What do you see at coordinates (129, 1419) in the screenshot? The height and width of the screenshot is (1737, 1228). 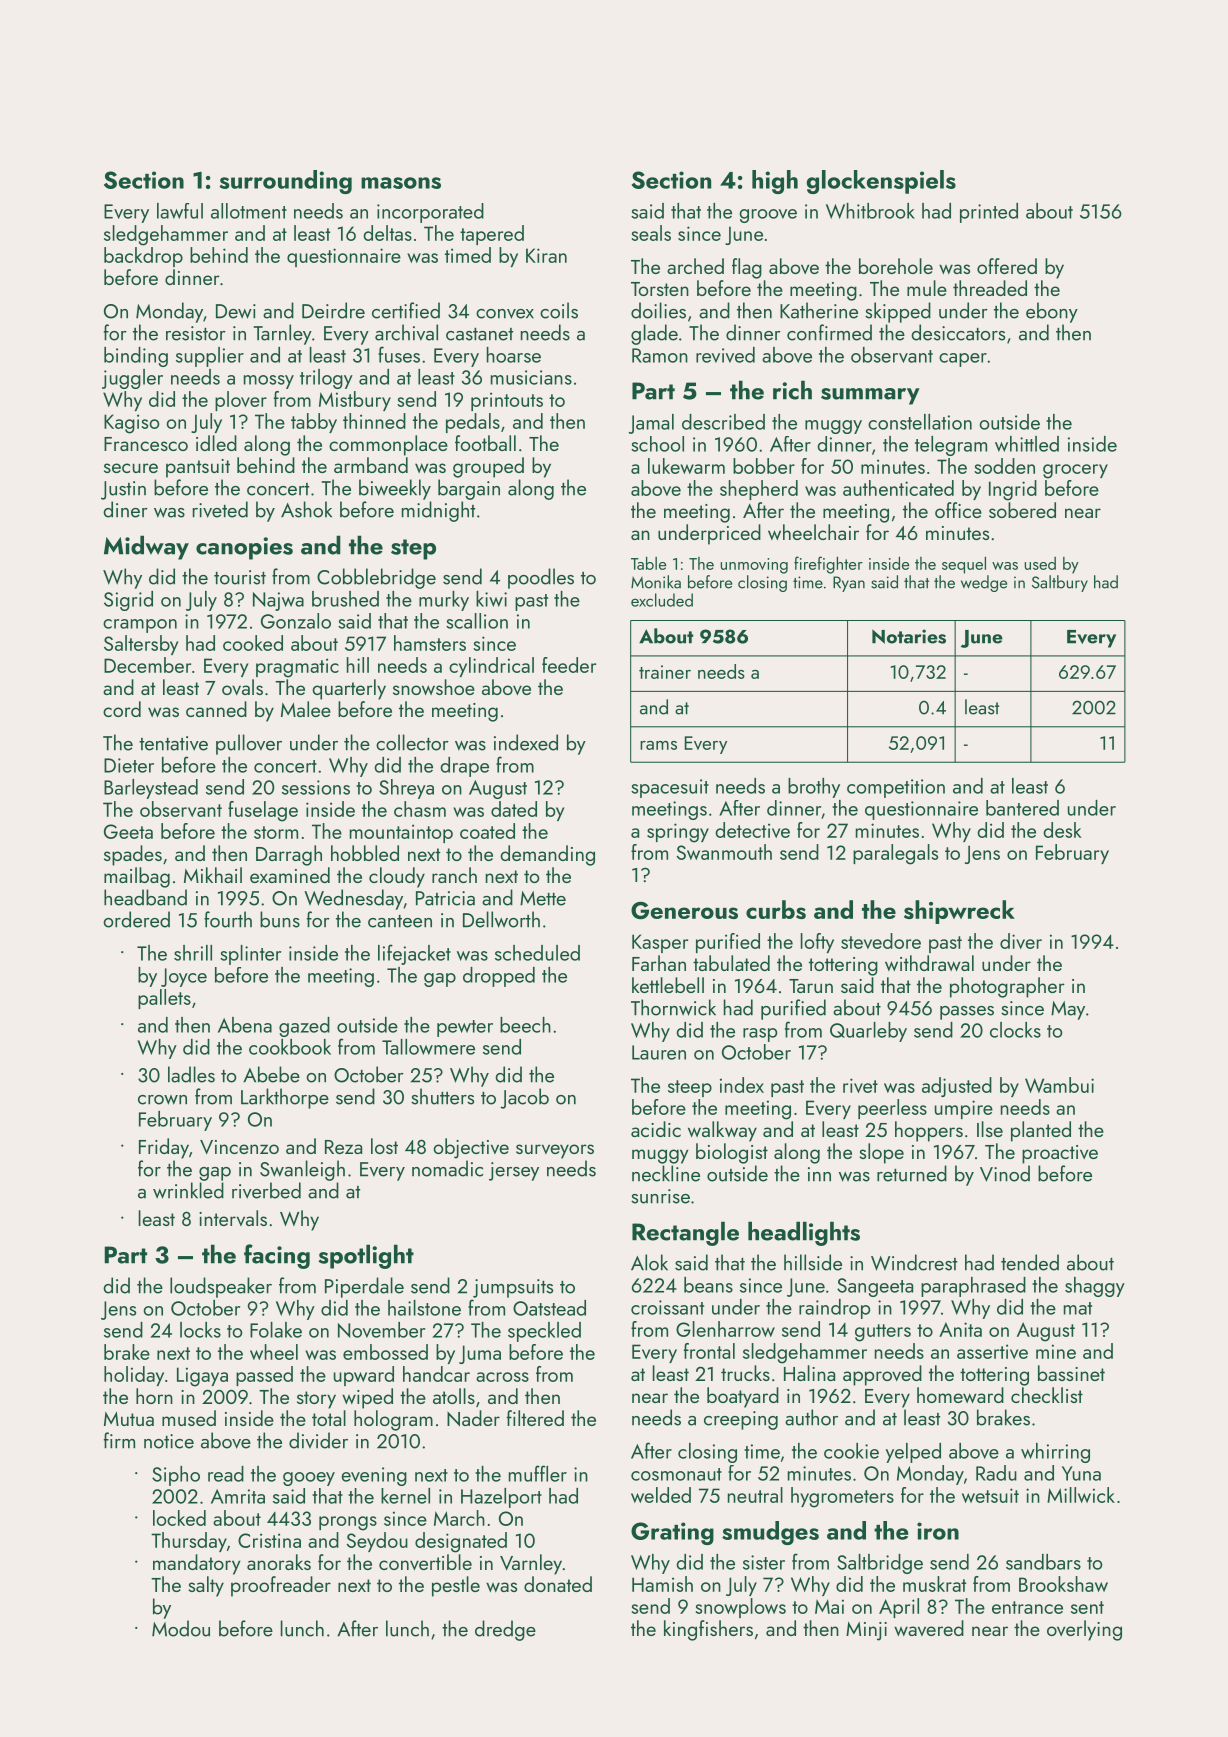 I see `Mutua` at bounding box center [129, 1419].
